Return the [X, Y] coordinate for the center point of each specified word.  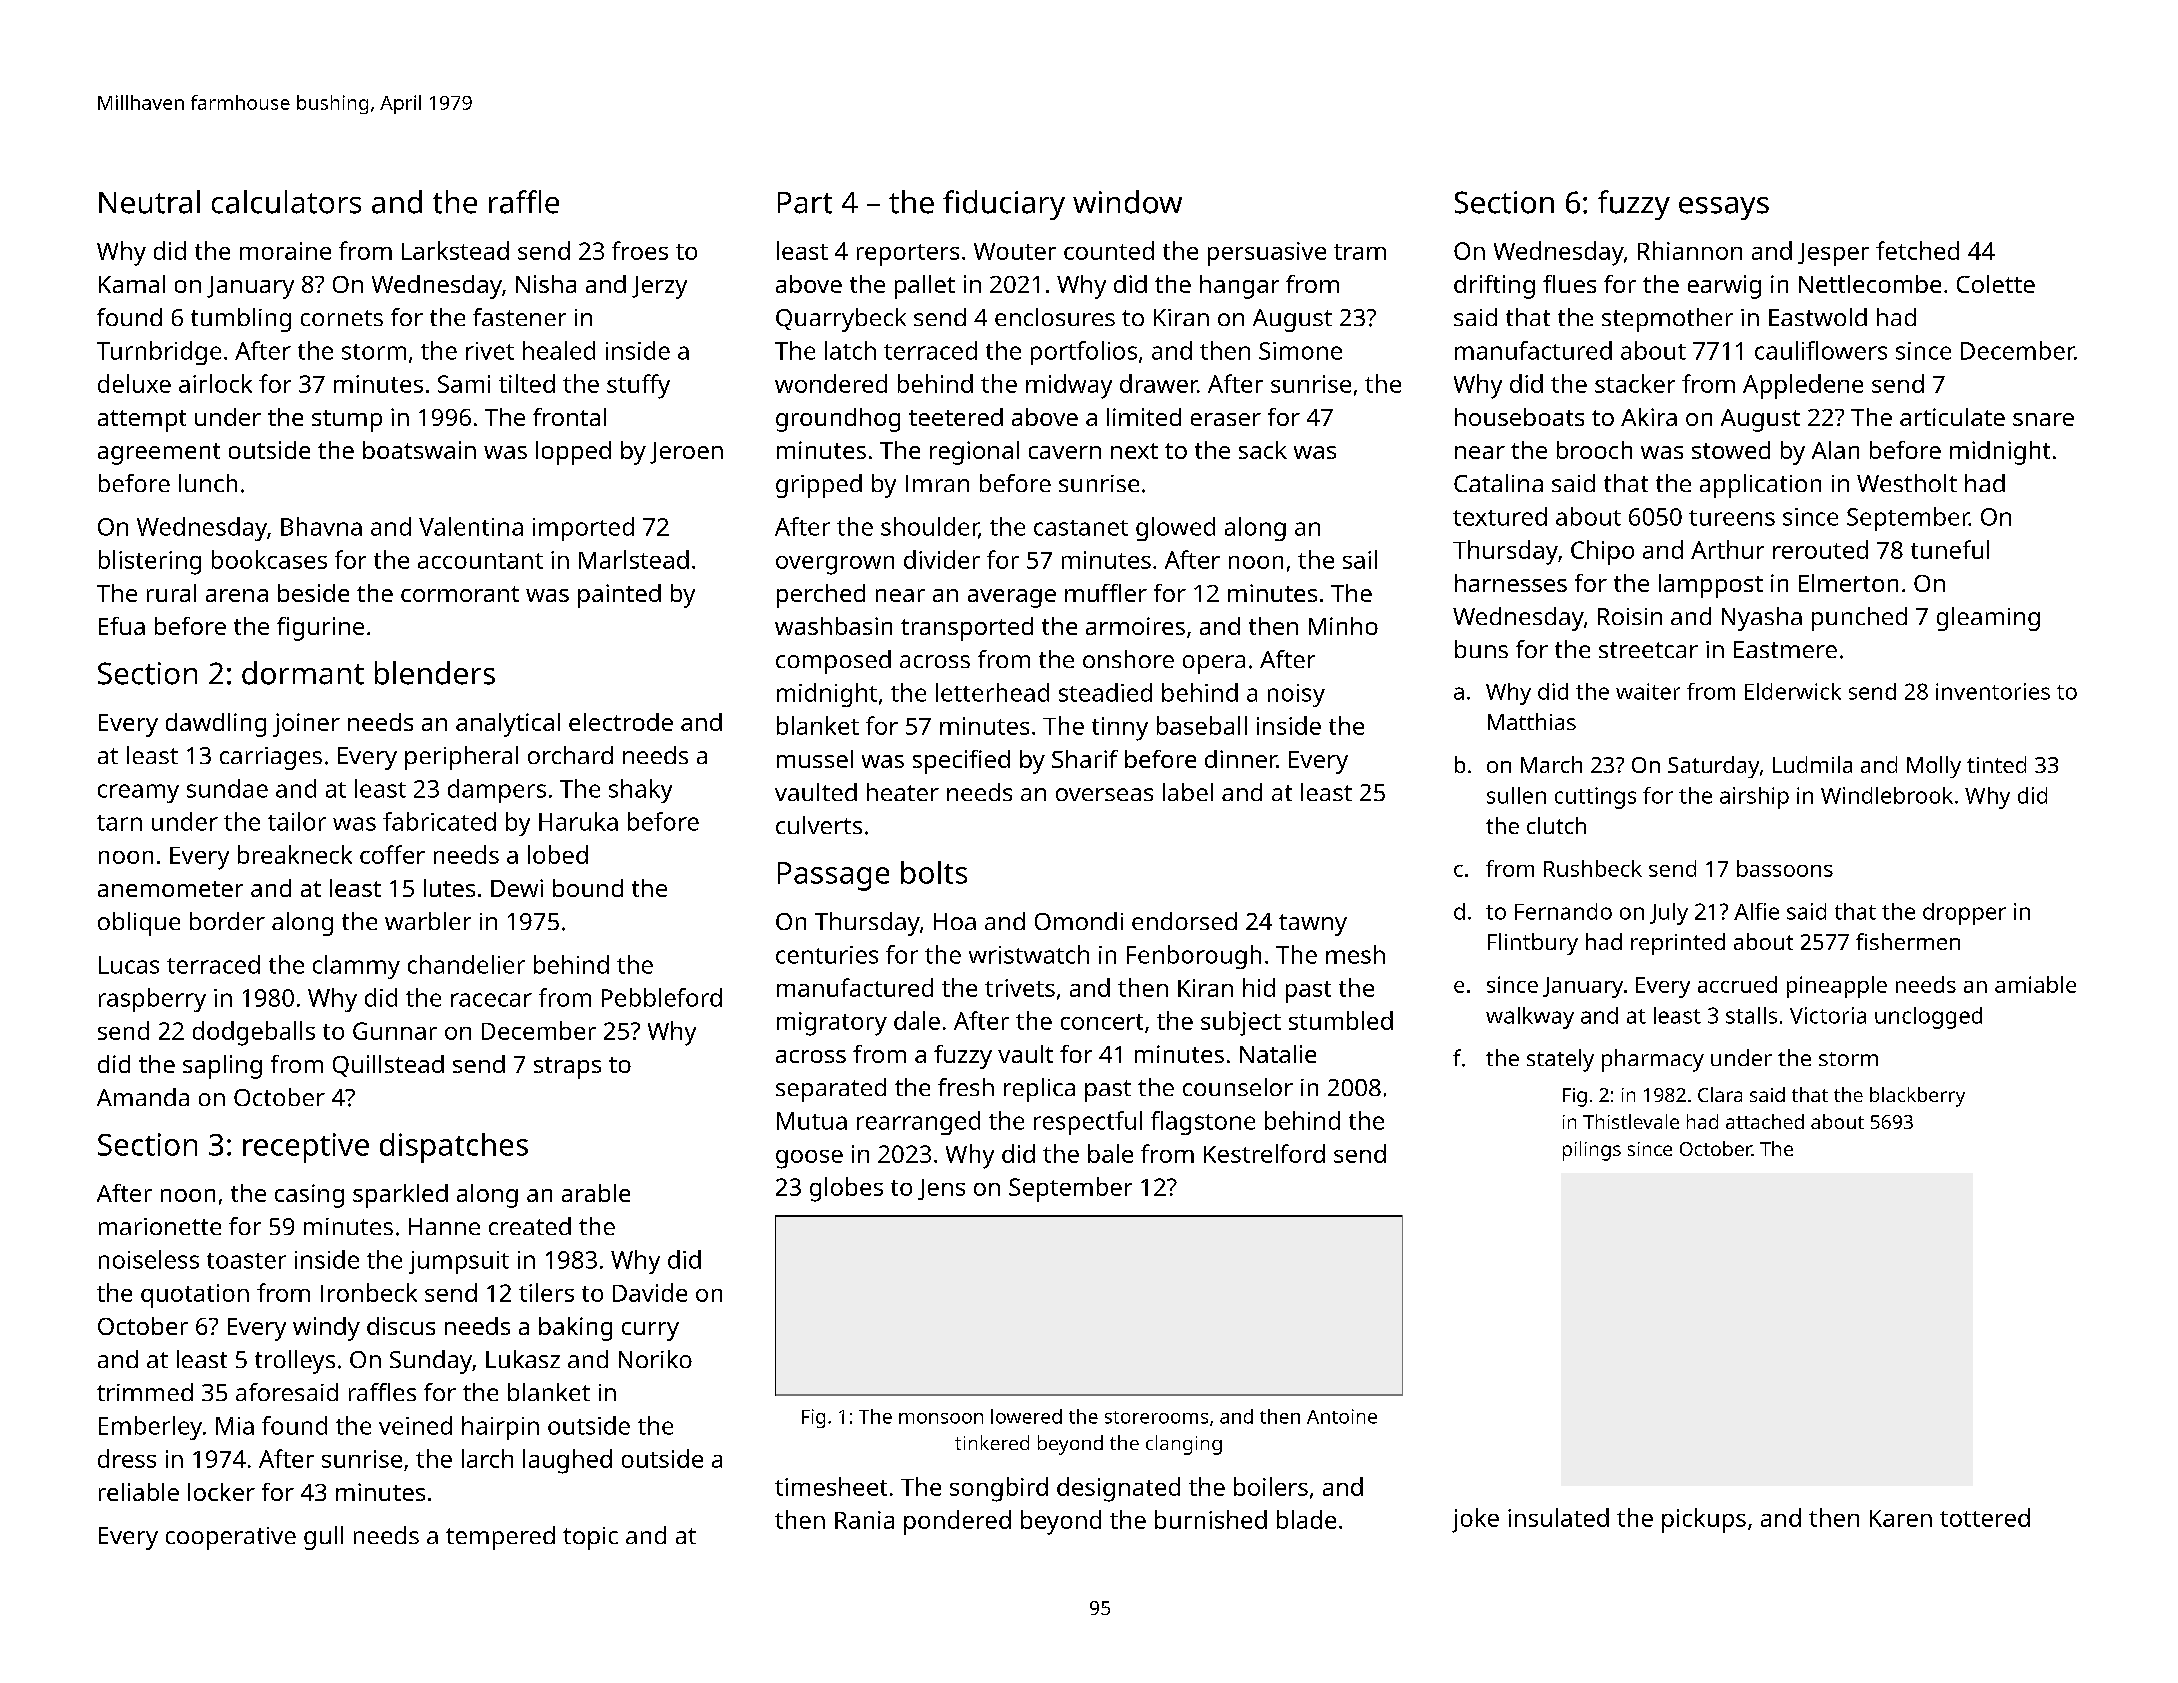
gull [323, 1538]
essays [1724, 208]
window [1127, 202]
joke [1475, 1520]
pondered [957, 1522]
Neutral [149, 202]
